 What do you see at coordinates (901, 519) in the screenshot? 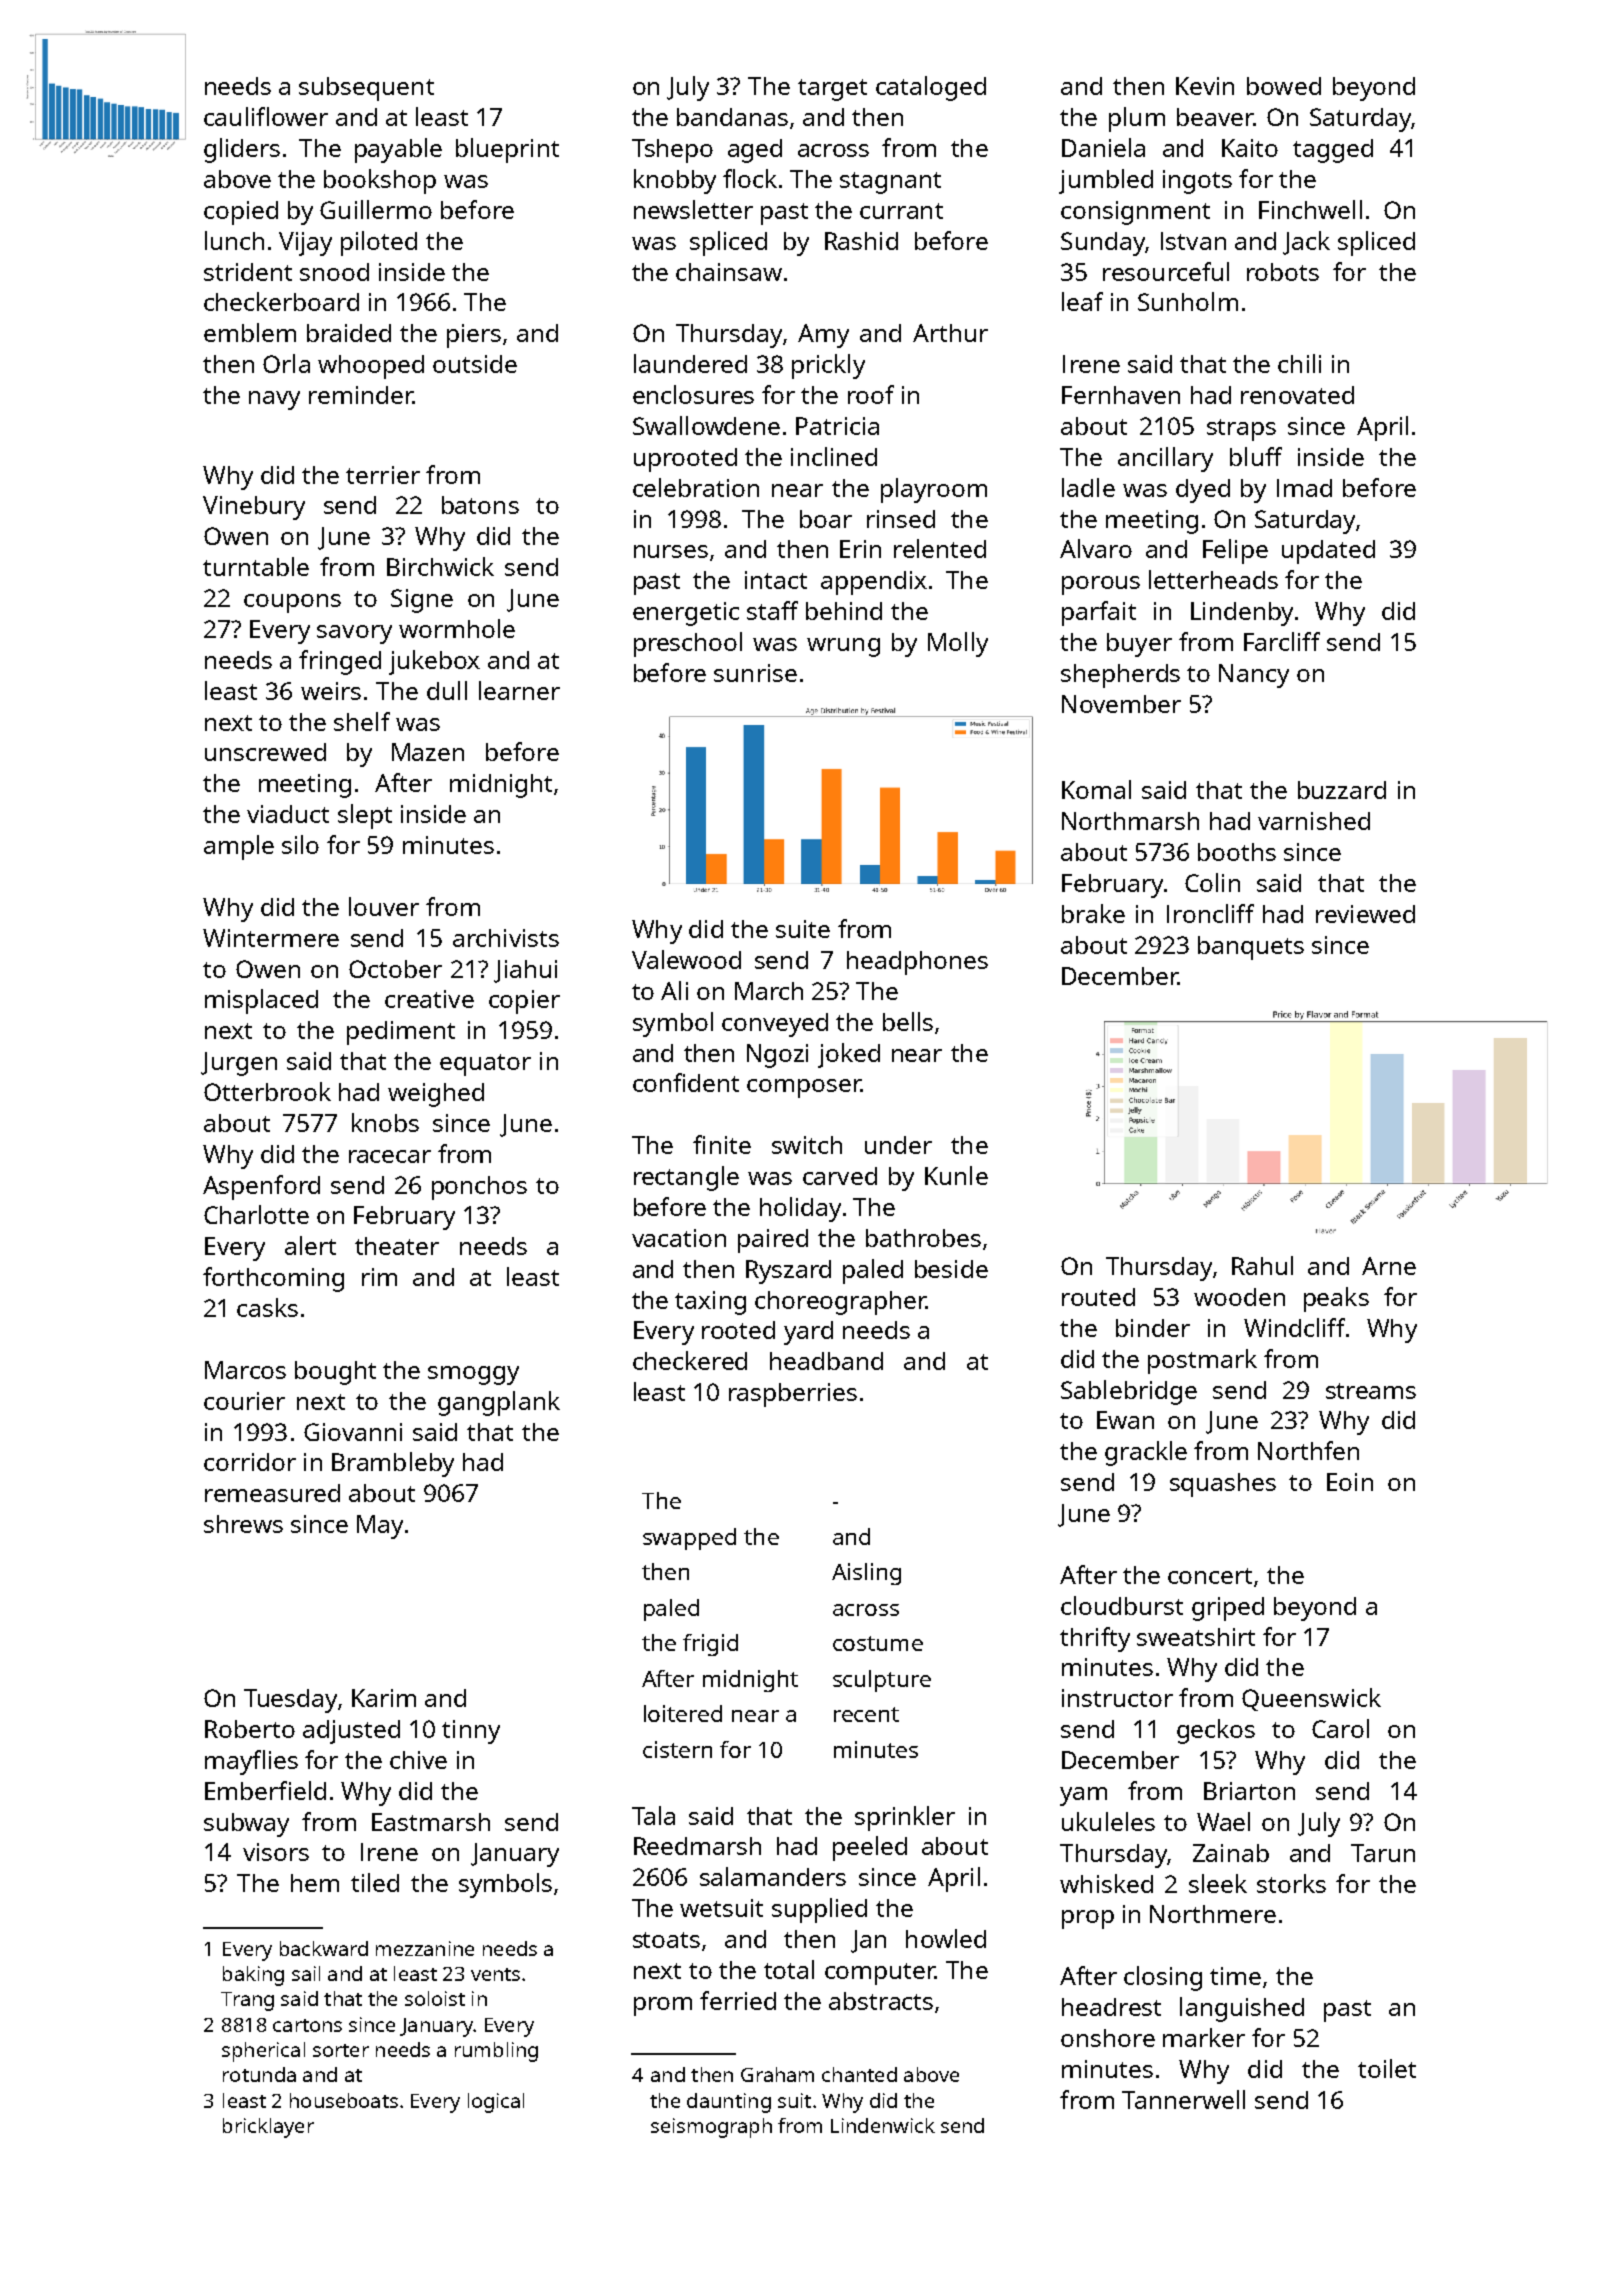
I see `rinsed` at bounding box center [901, 519].
